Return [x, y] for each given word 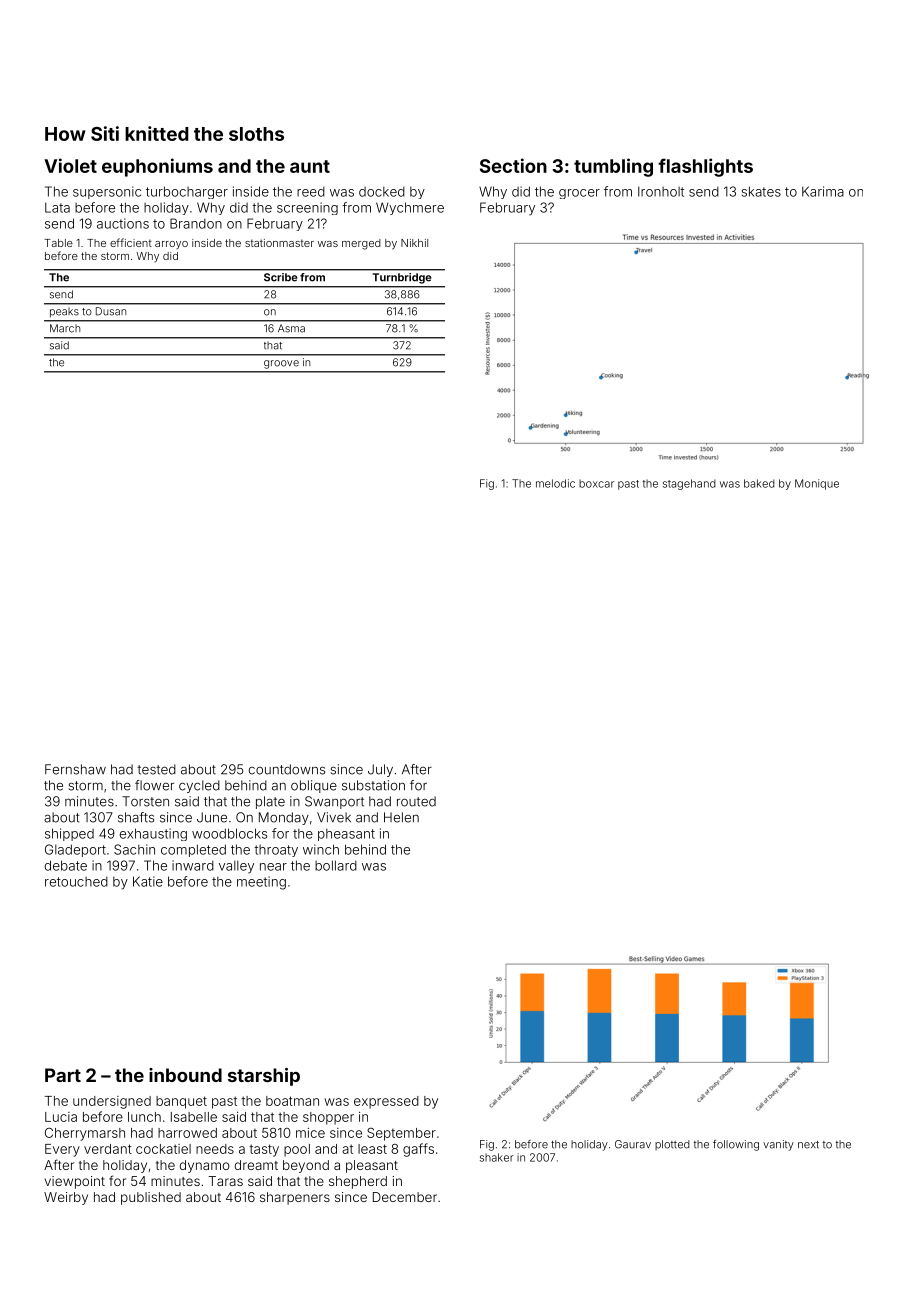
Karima [823, 191]
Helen [401, 817]
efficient [131, 242]
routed [416, 801]
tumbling [613, 167]
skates [761, 191]
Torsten [145, 801]
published [151, 1198]
